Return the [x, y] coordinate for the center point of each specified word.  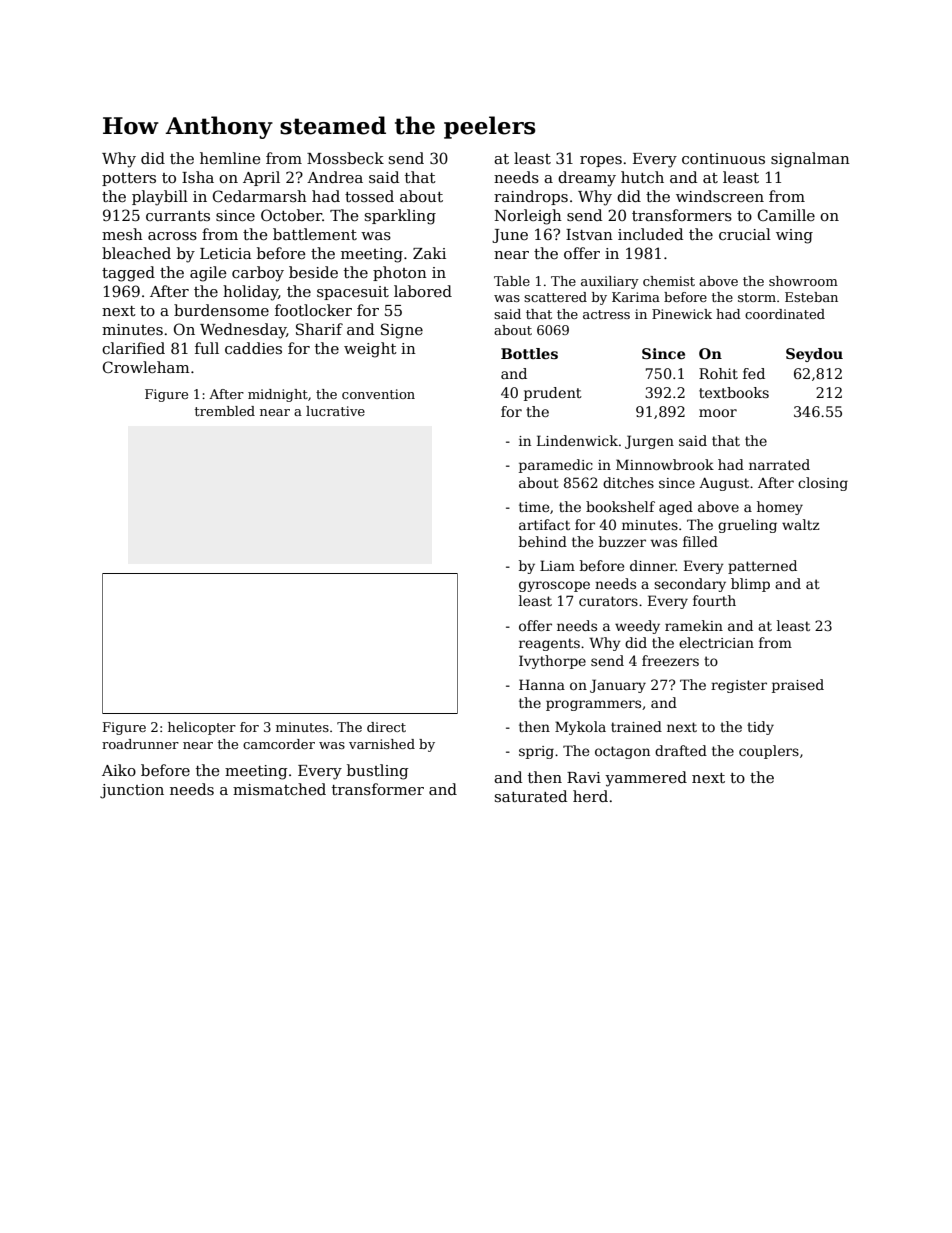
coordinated [785, 314]
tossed [369, 196]
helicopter [202, 728]
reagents [549, 644]
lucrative [335, 411]
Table [512, 281]
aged [676, 508]
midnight [278, 395]
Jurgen [649, 442]
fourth [714, 600]
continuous [723, 158]
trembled [225, 411]
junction [132, 791]
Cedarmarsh [260, 196]
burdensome [221, 310]
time [534, 507]
